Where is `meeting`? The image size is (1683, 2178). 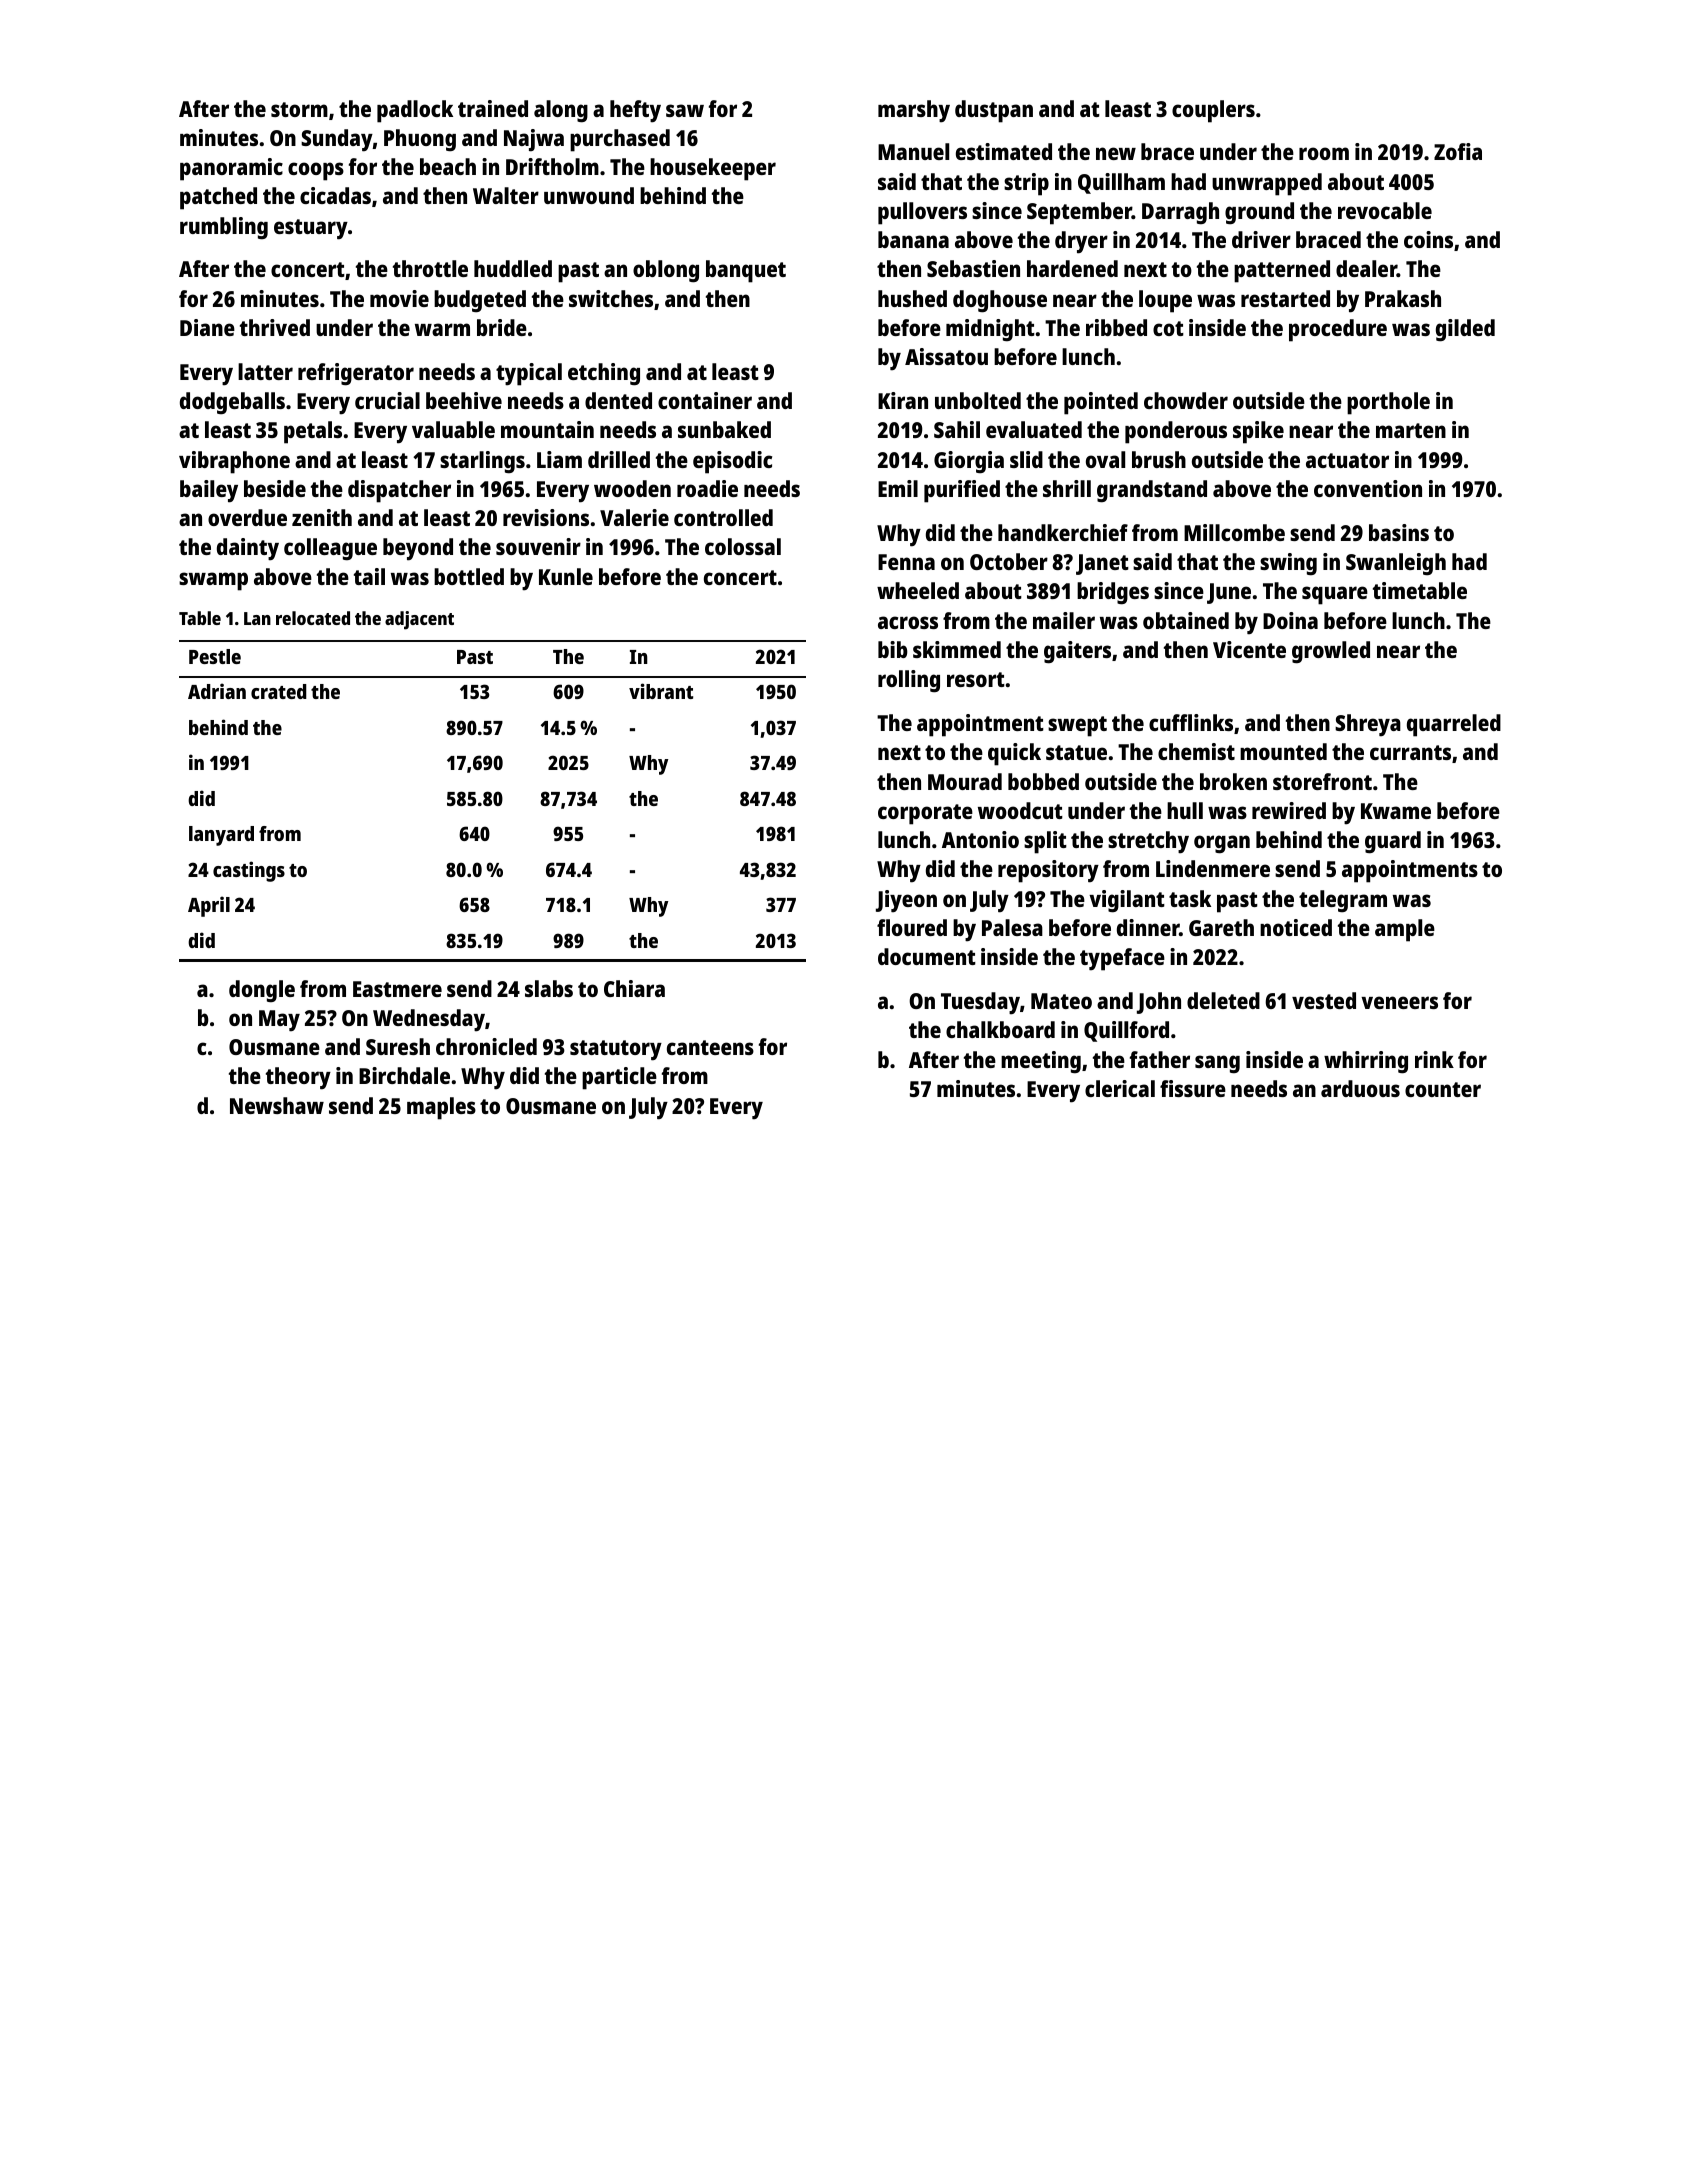
meeting is located at coordinates (1041, 1062).
